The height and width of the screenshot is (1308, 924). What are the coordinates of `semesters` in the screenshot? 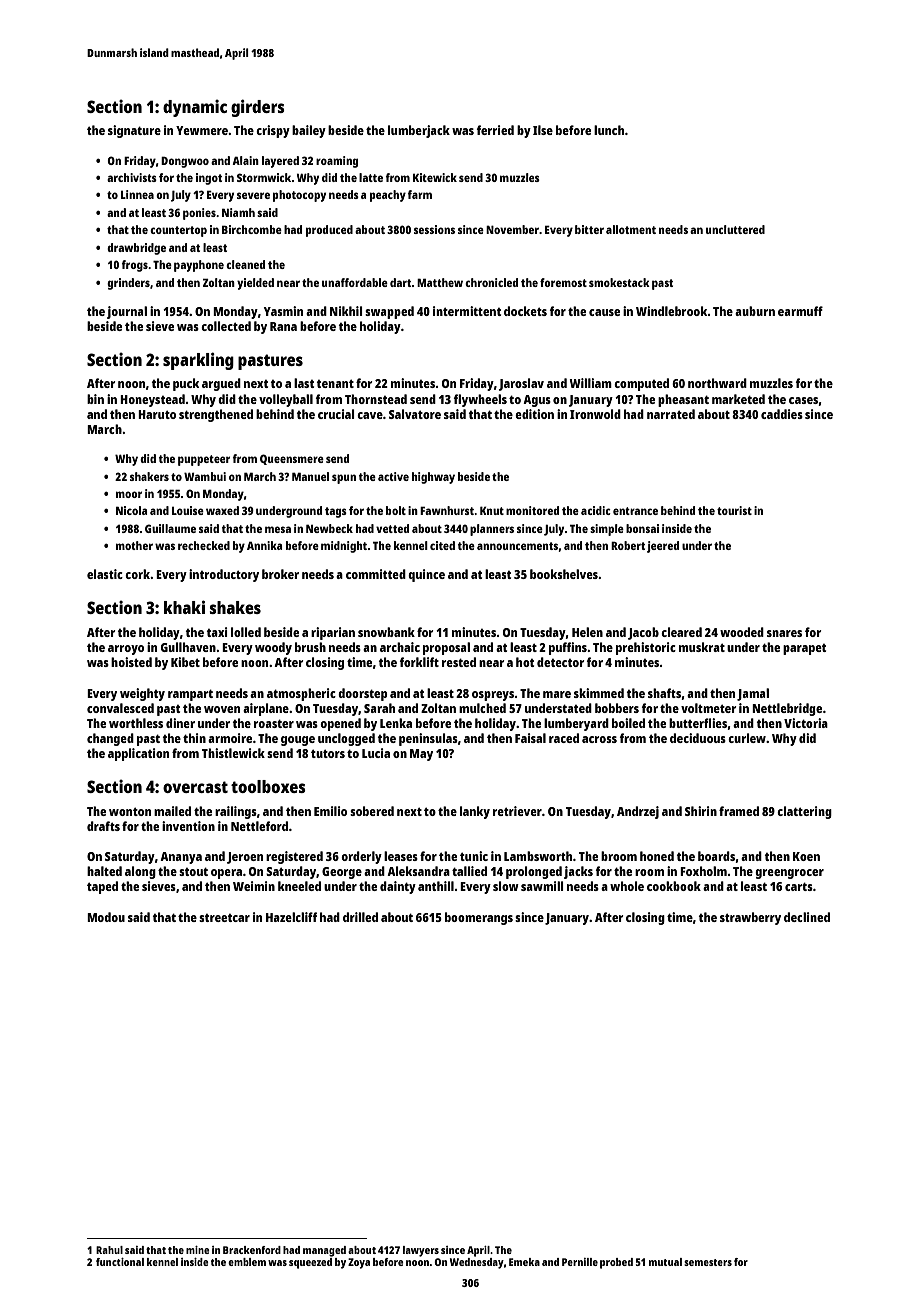 It's located at (708, 1262).
